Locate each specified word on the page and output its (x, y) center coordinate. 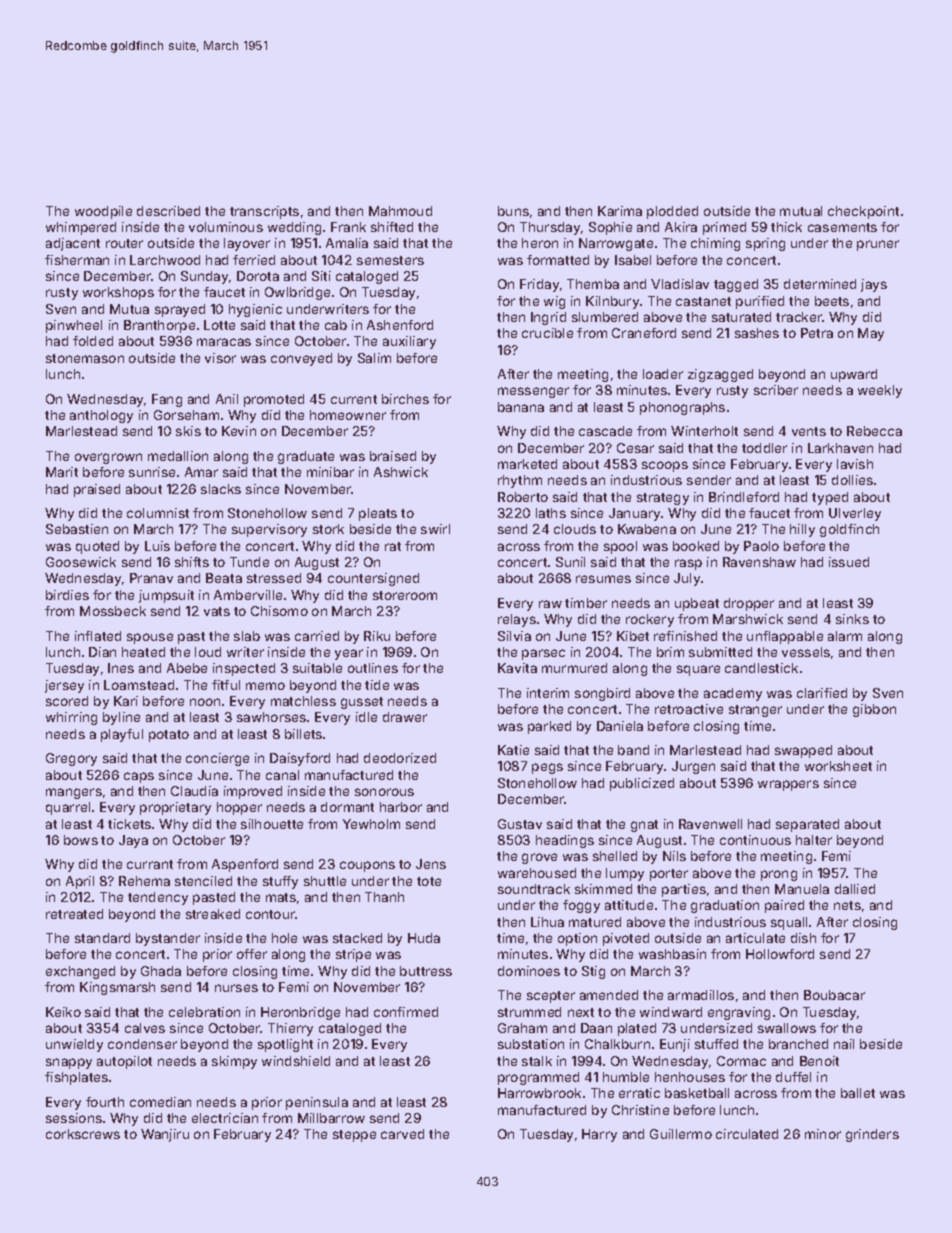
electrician (225, 1118)
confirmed (406, 1012)
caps (139, 777)
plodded (672, 212)
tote (429, 881)
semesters (390, 260)
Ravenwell (710, 824)
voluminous (226, 227)
